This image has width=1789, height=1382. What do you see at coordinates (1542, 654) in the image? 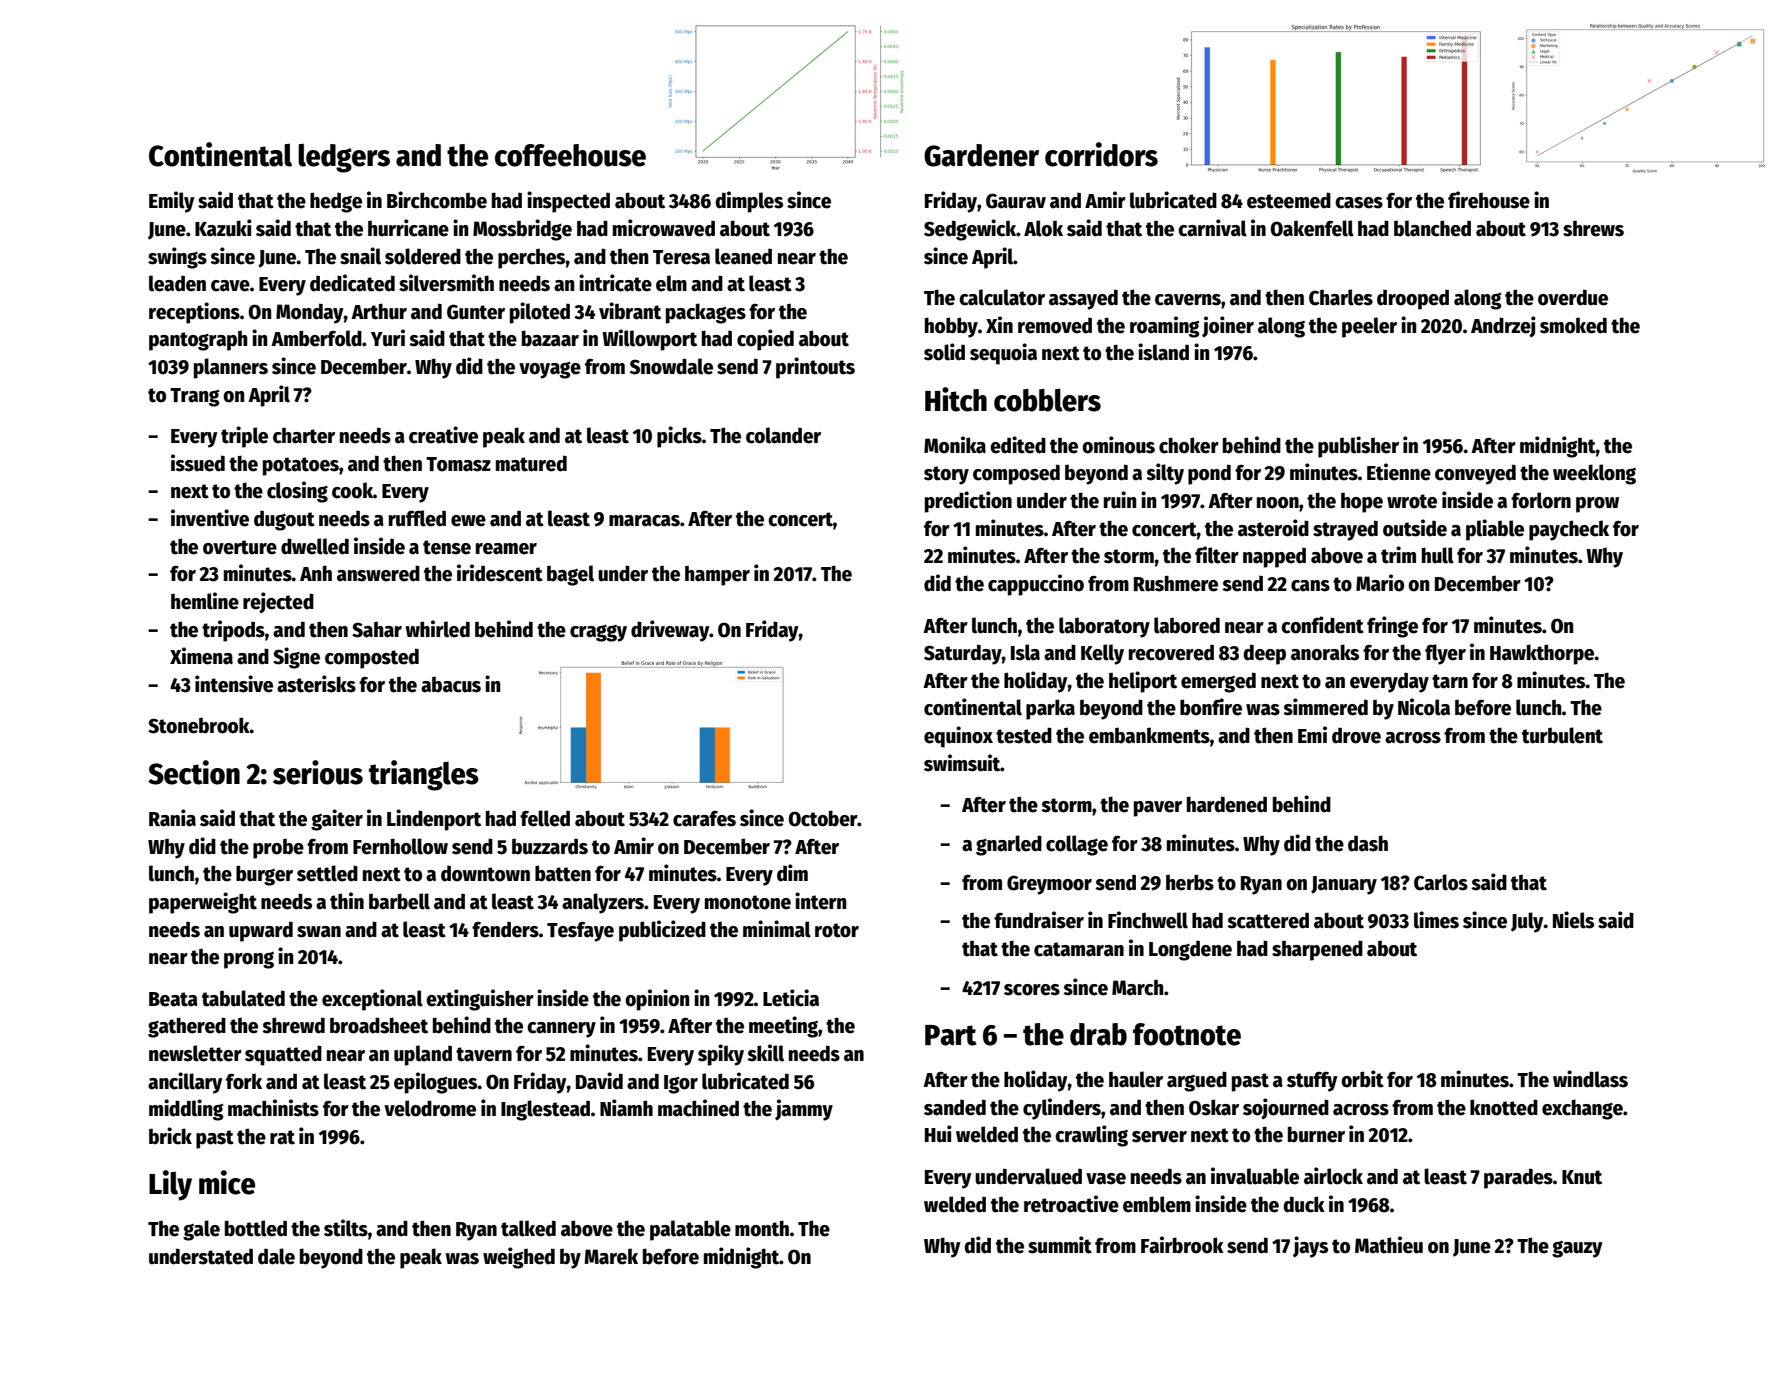
I see `Hawkthorpe` at bounding box center [1542, 654].
